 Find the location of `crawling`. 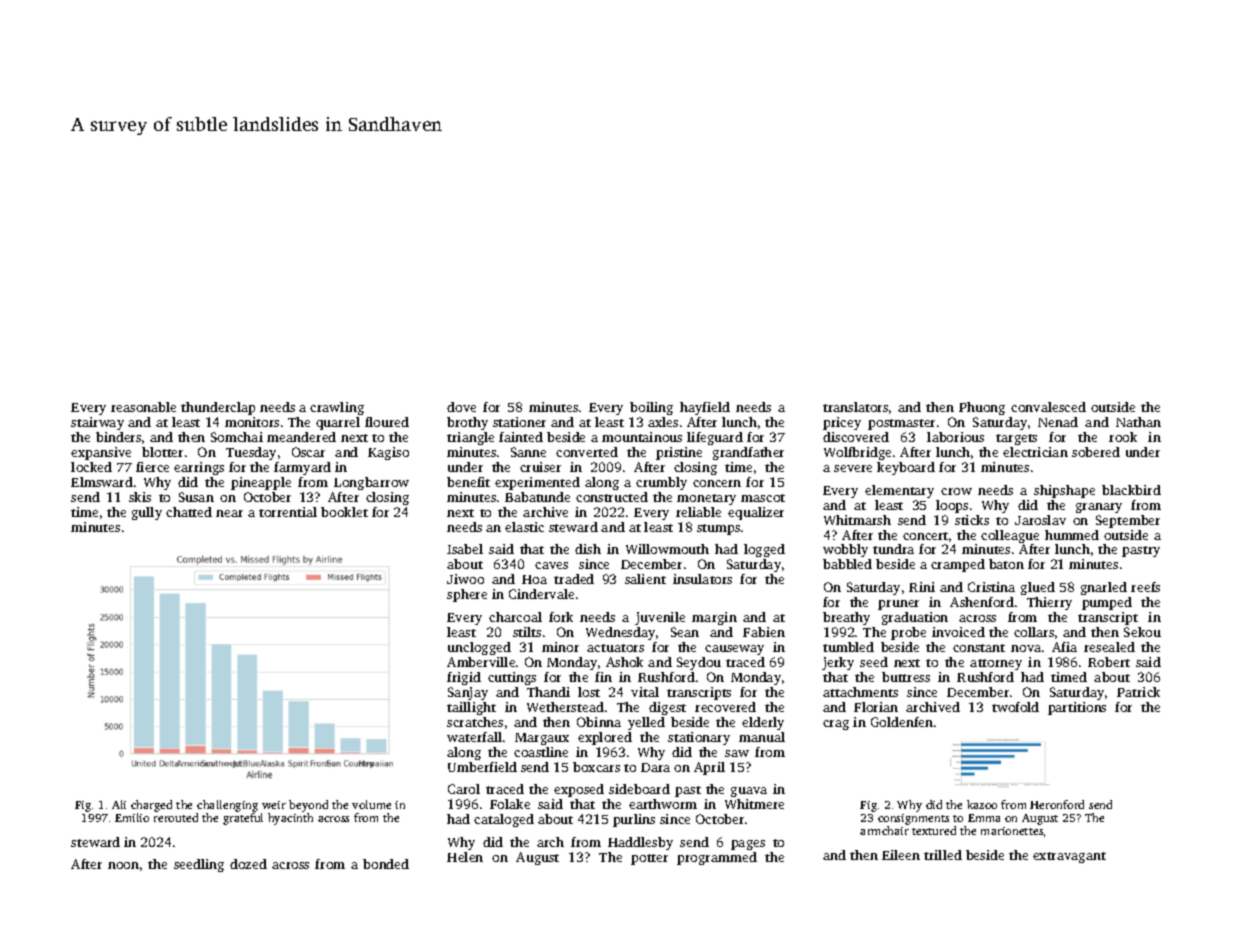

crawling is located at coordinates (337, 408).
